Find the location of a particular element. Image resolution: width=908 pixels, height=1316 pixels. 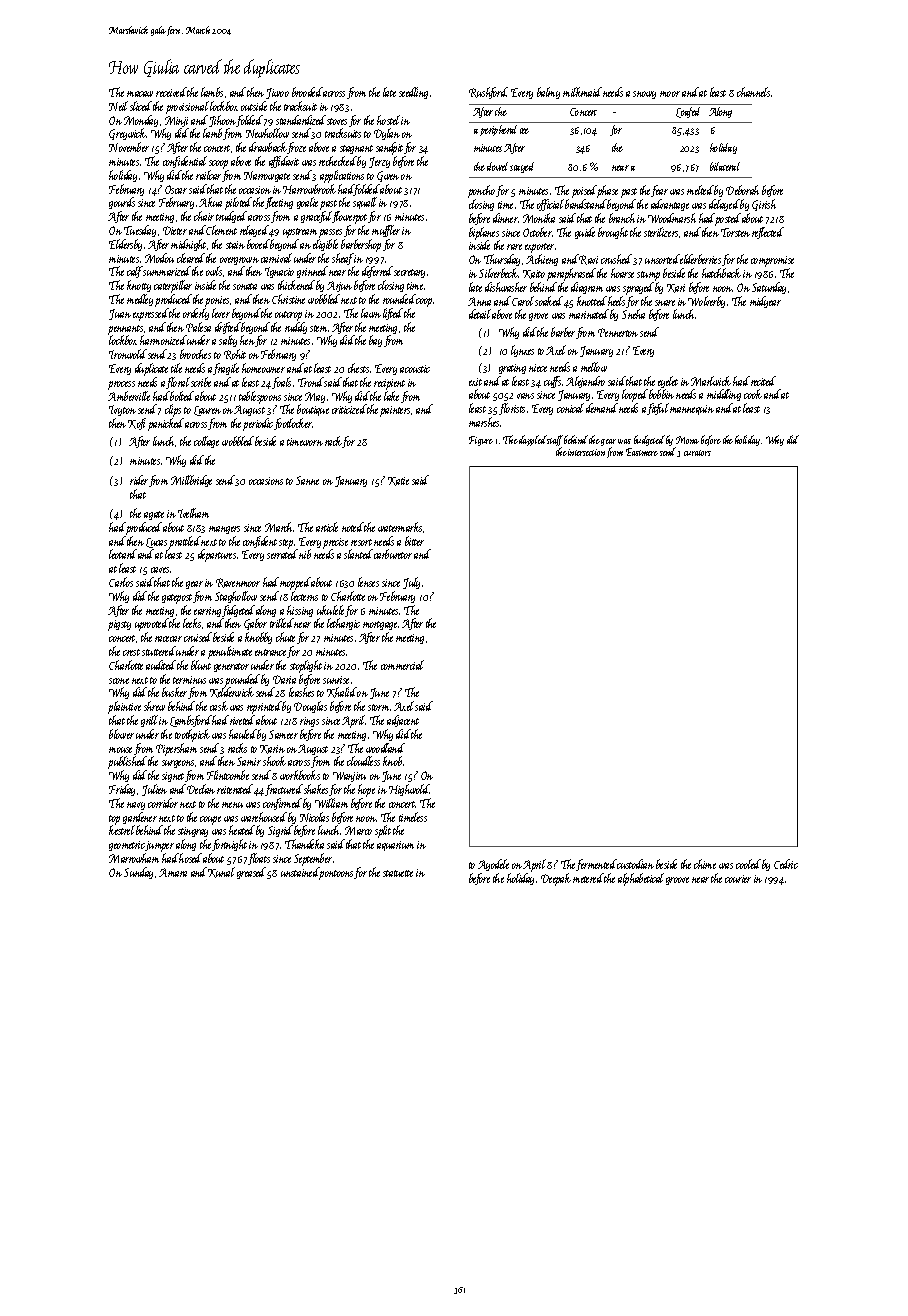

reflected is located at coordinates (768, 233).
